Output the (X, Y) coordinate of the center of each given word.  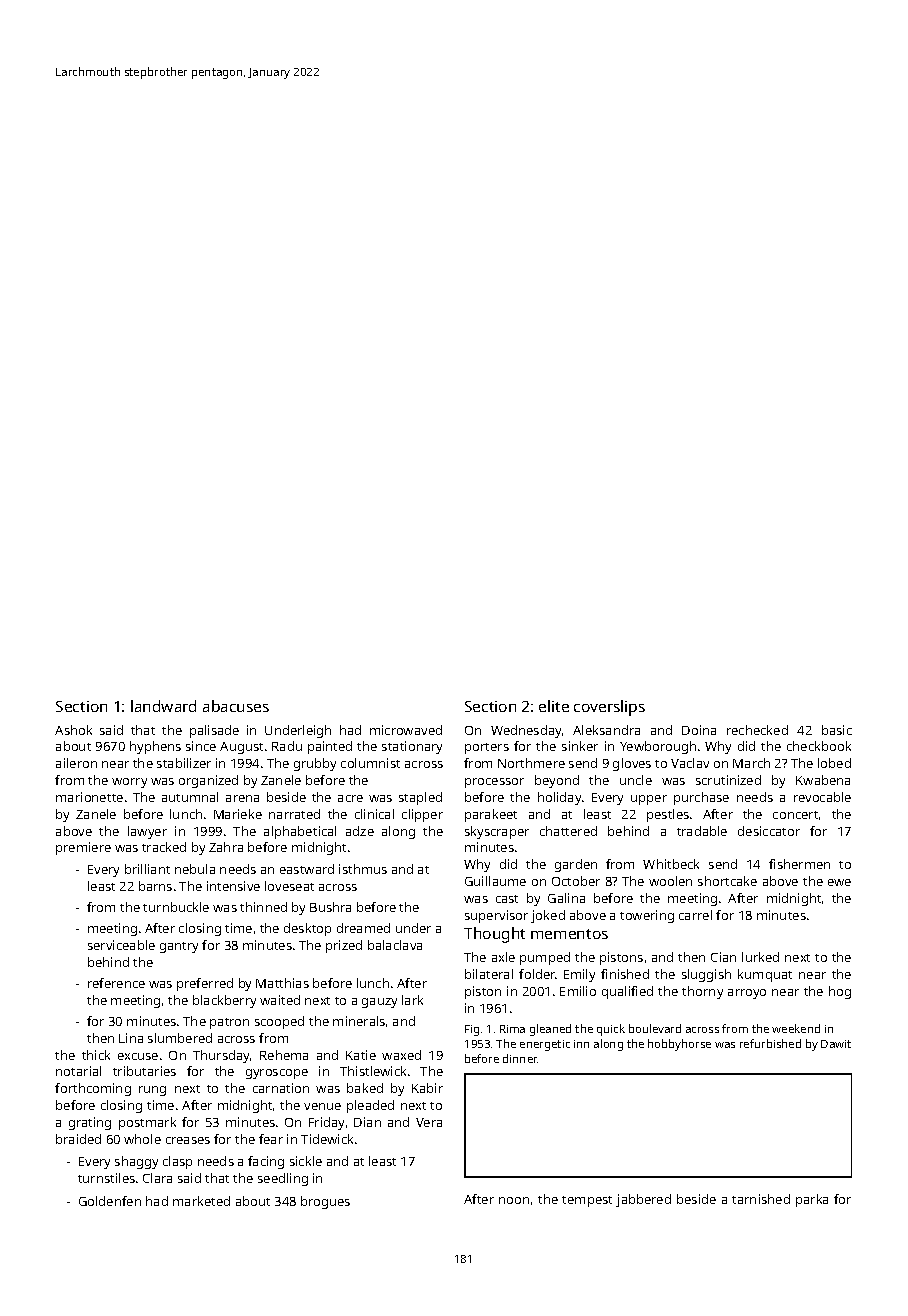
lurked (760, 957)
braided (78, 1139)
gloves (632, 764)
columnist (370, 763)
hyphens (155, 747)
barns (155, 886)
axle (503, 957)
